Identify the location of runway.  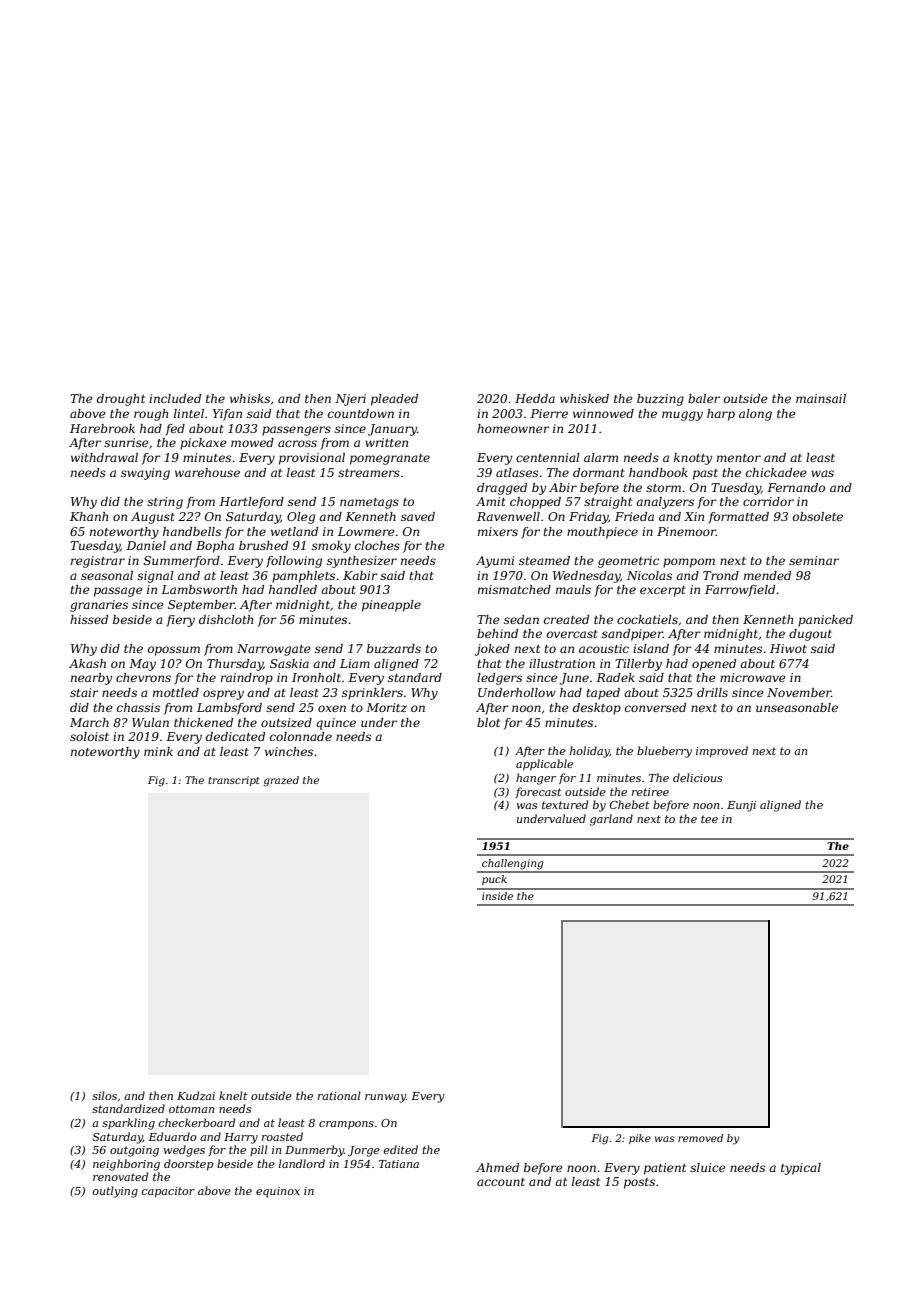
(385, 1098).
